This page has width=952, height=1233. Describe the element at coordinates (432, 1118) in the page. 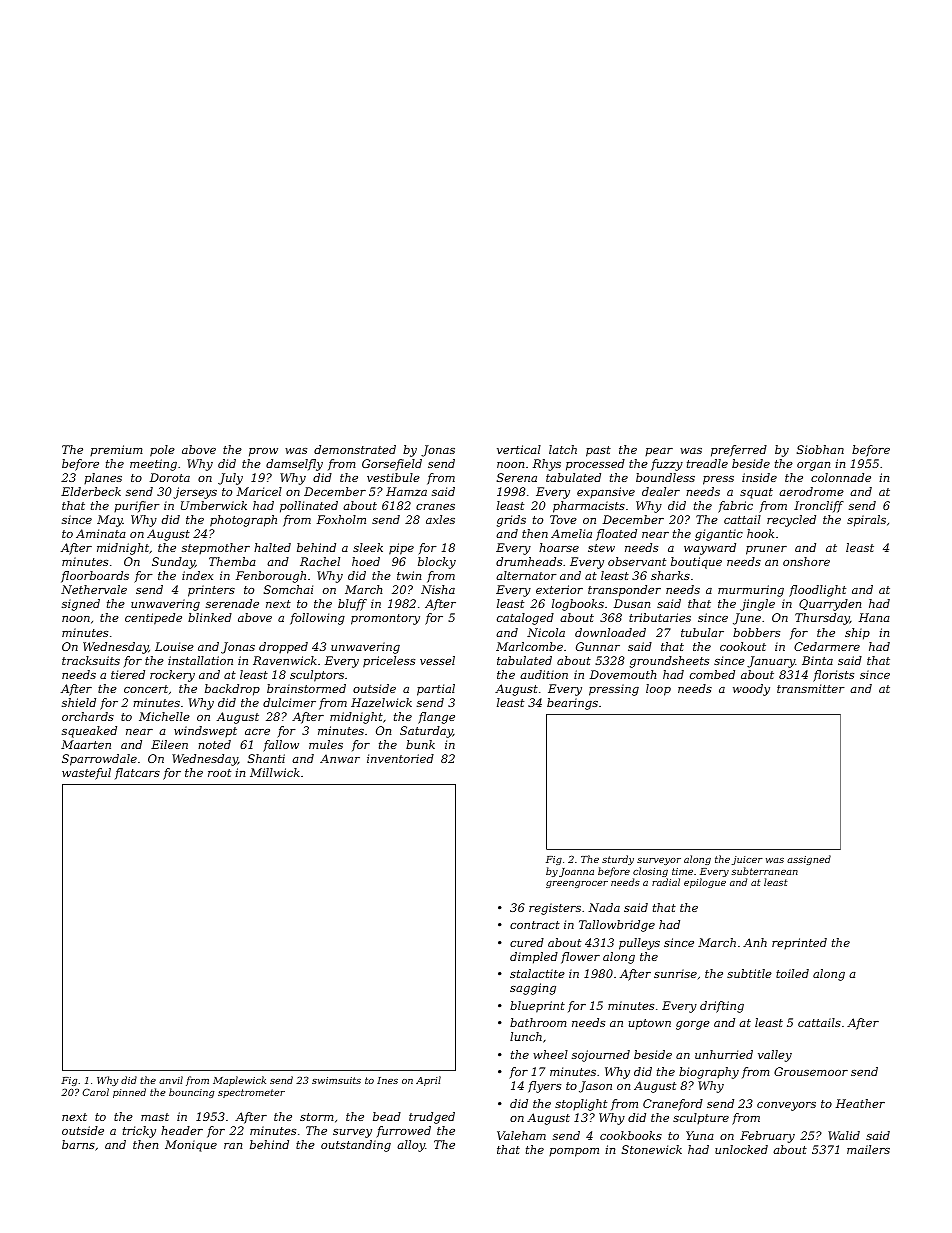

I see `trudged` at that location.
